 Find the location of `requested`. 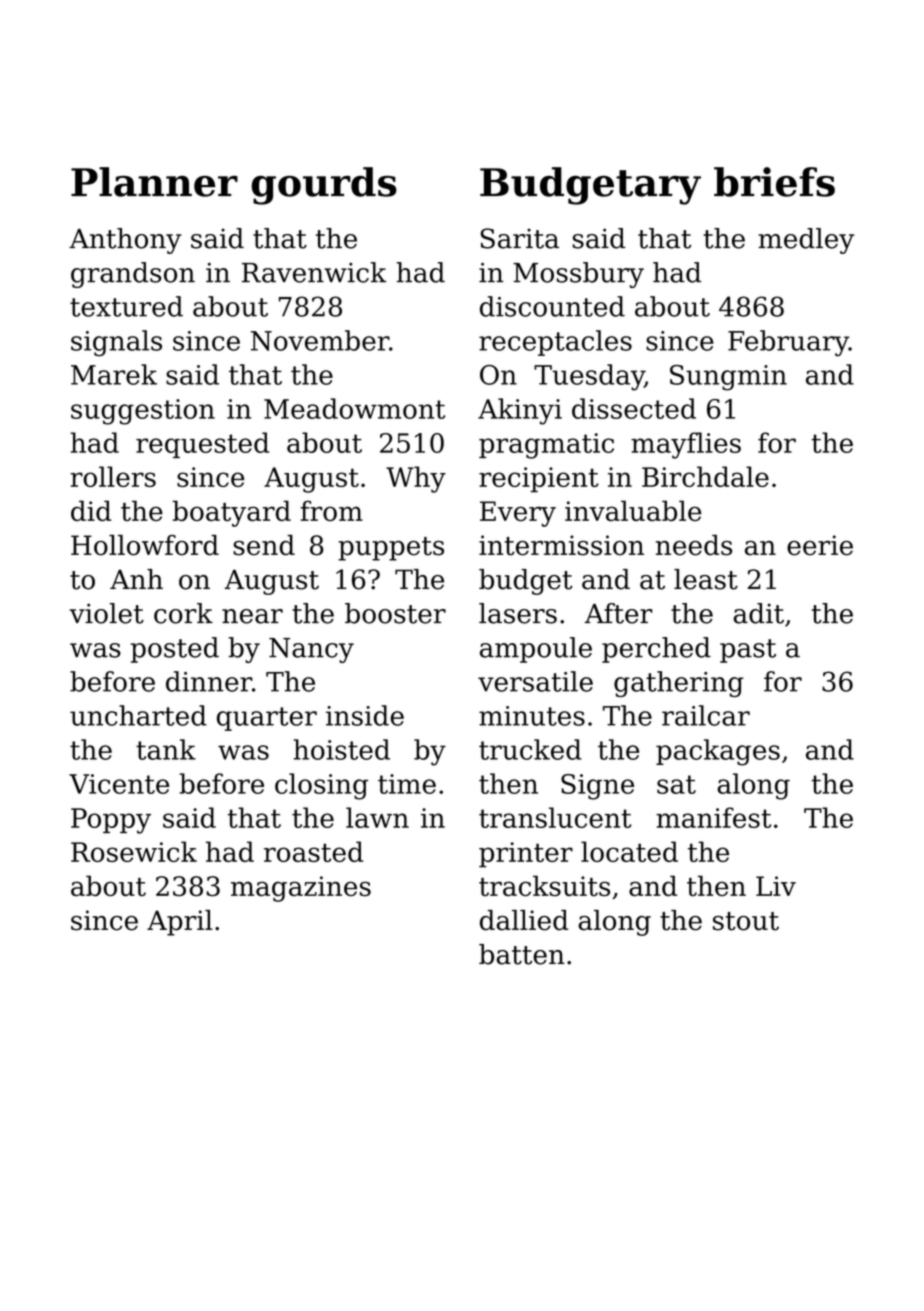

requested is located at coordinates (202, 445).
